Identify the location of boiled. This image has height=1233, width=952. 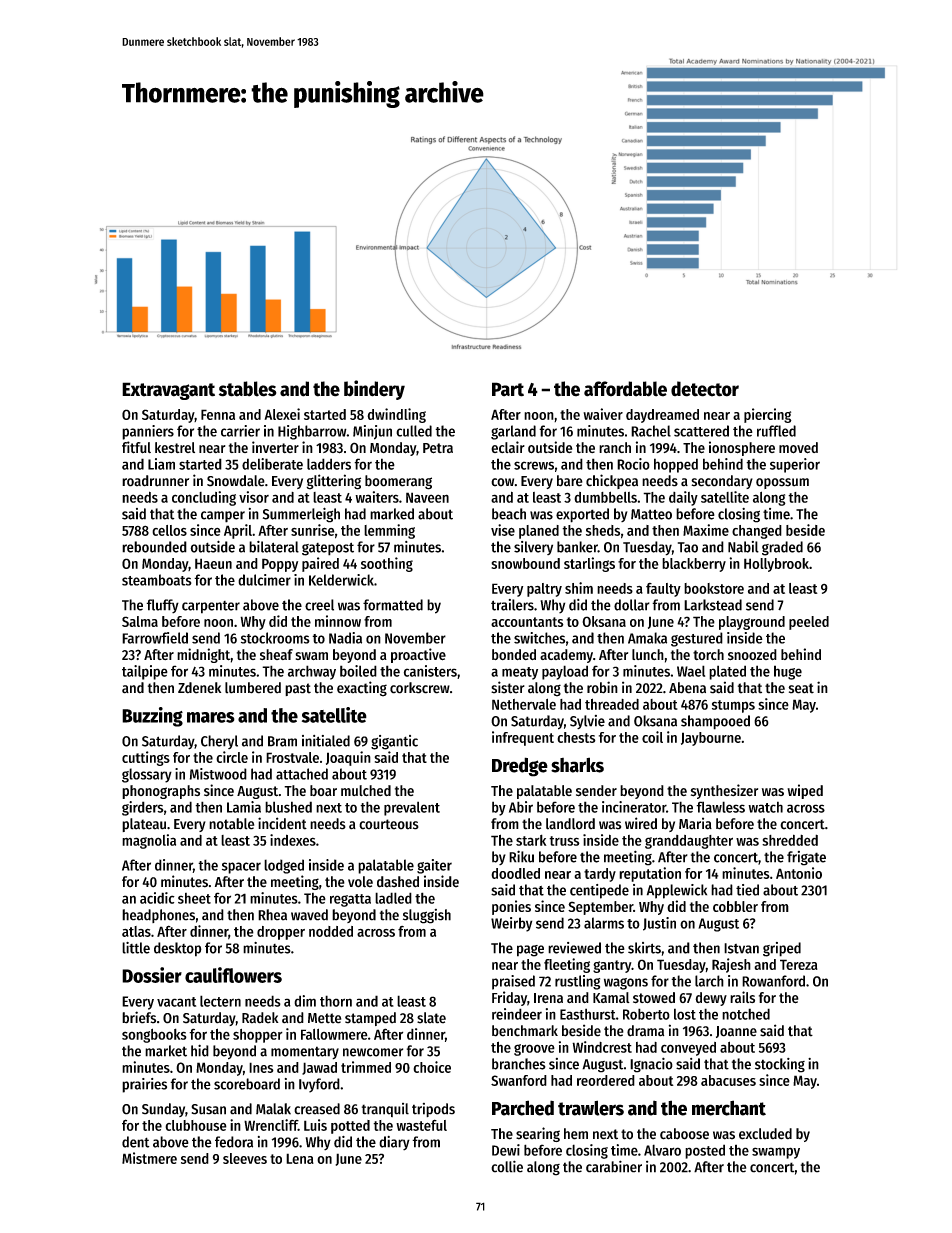
(358, 671).
